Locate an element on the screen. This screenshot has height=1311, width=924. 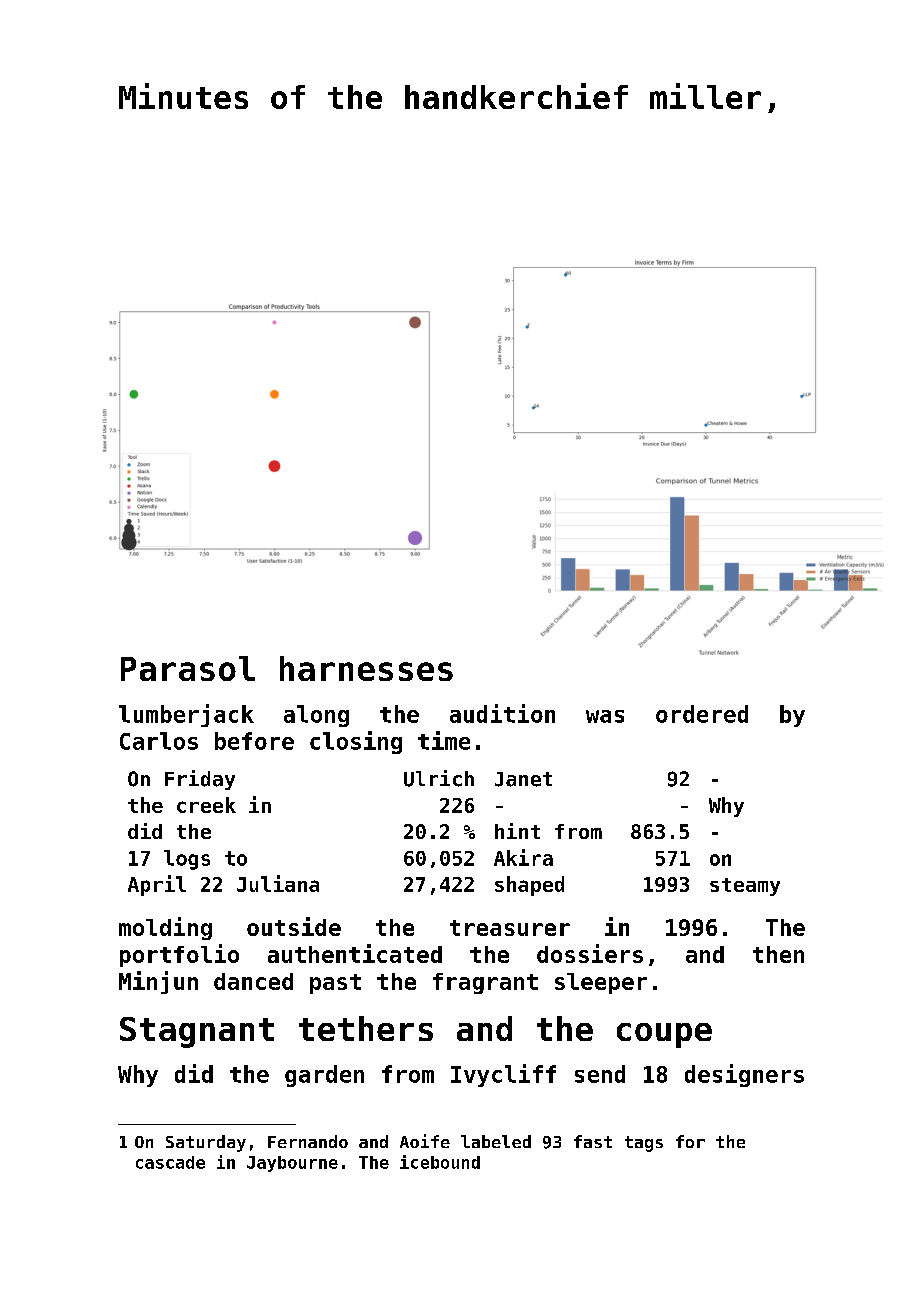
fragrant is located at coordinates (485, 983).
